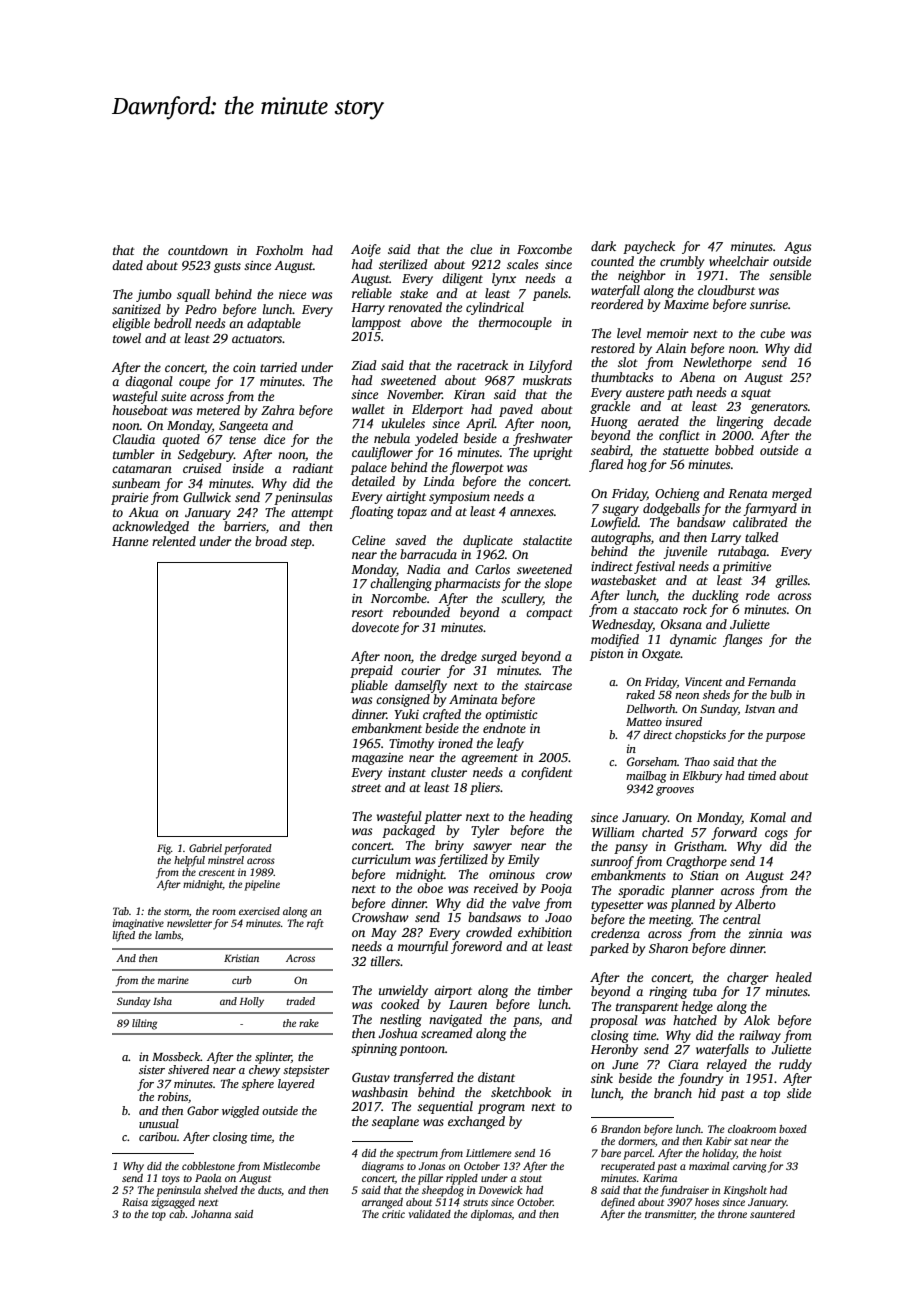  Describe the element at coordinates (551, 817) in the screenshot. I see `heading` at that location.
